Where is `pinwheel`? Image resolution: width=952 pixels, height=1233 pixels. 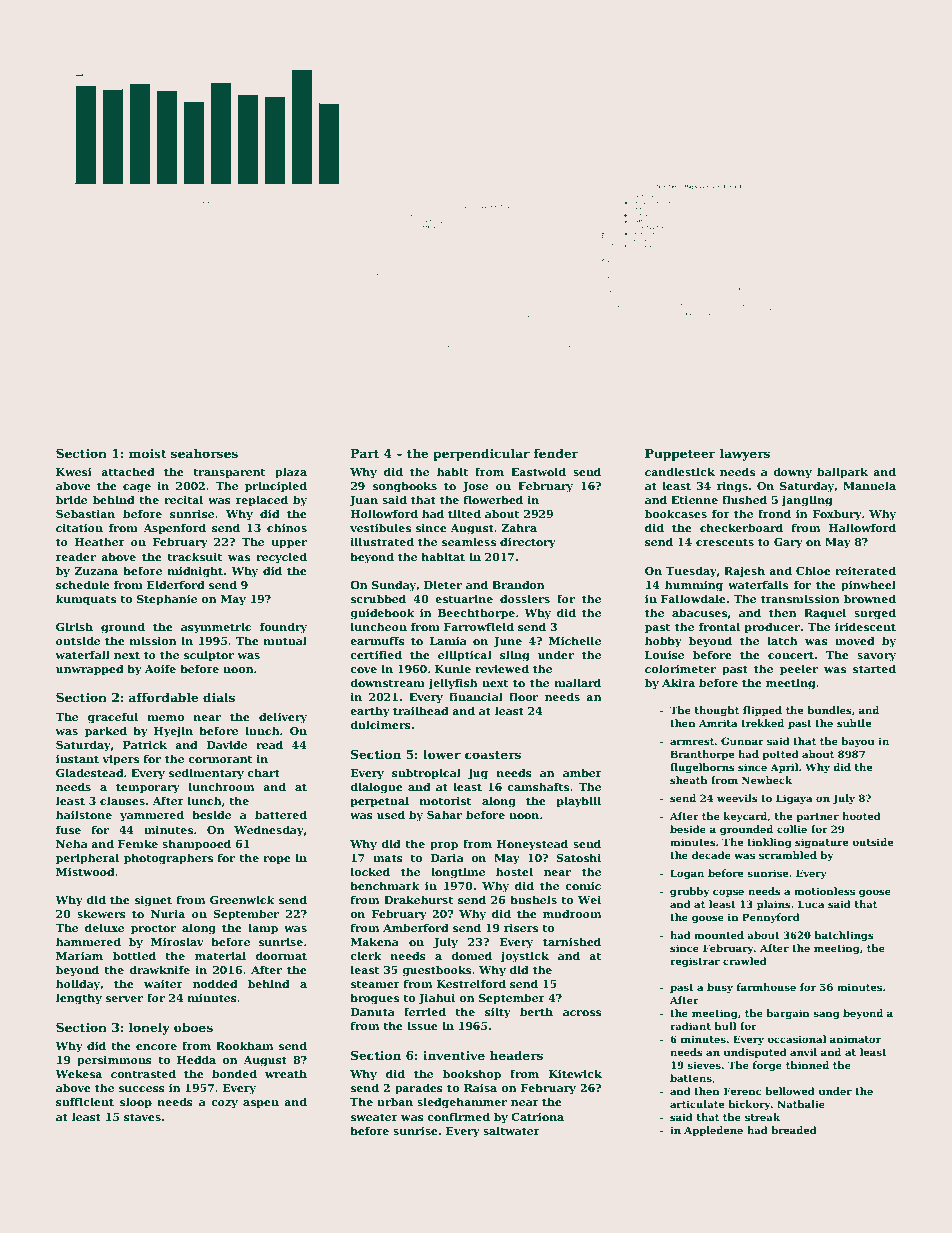
pinwheel is located at coordinates (868, 586).
